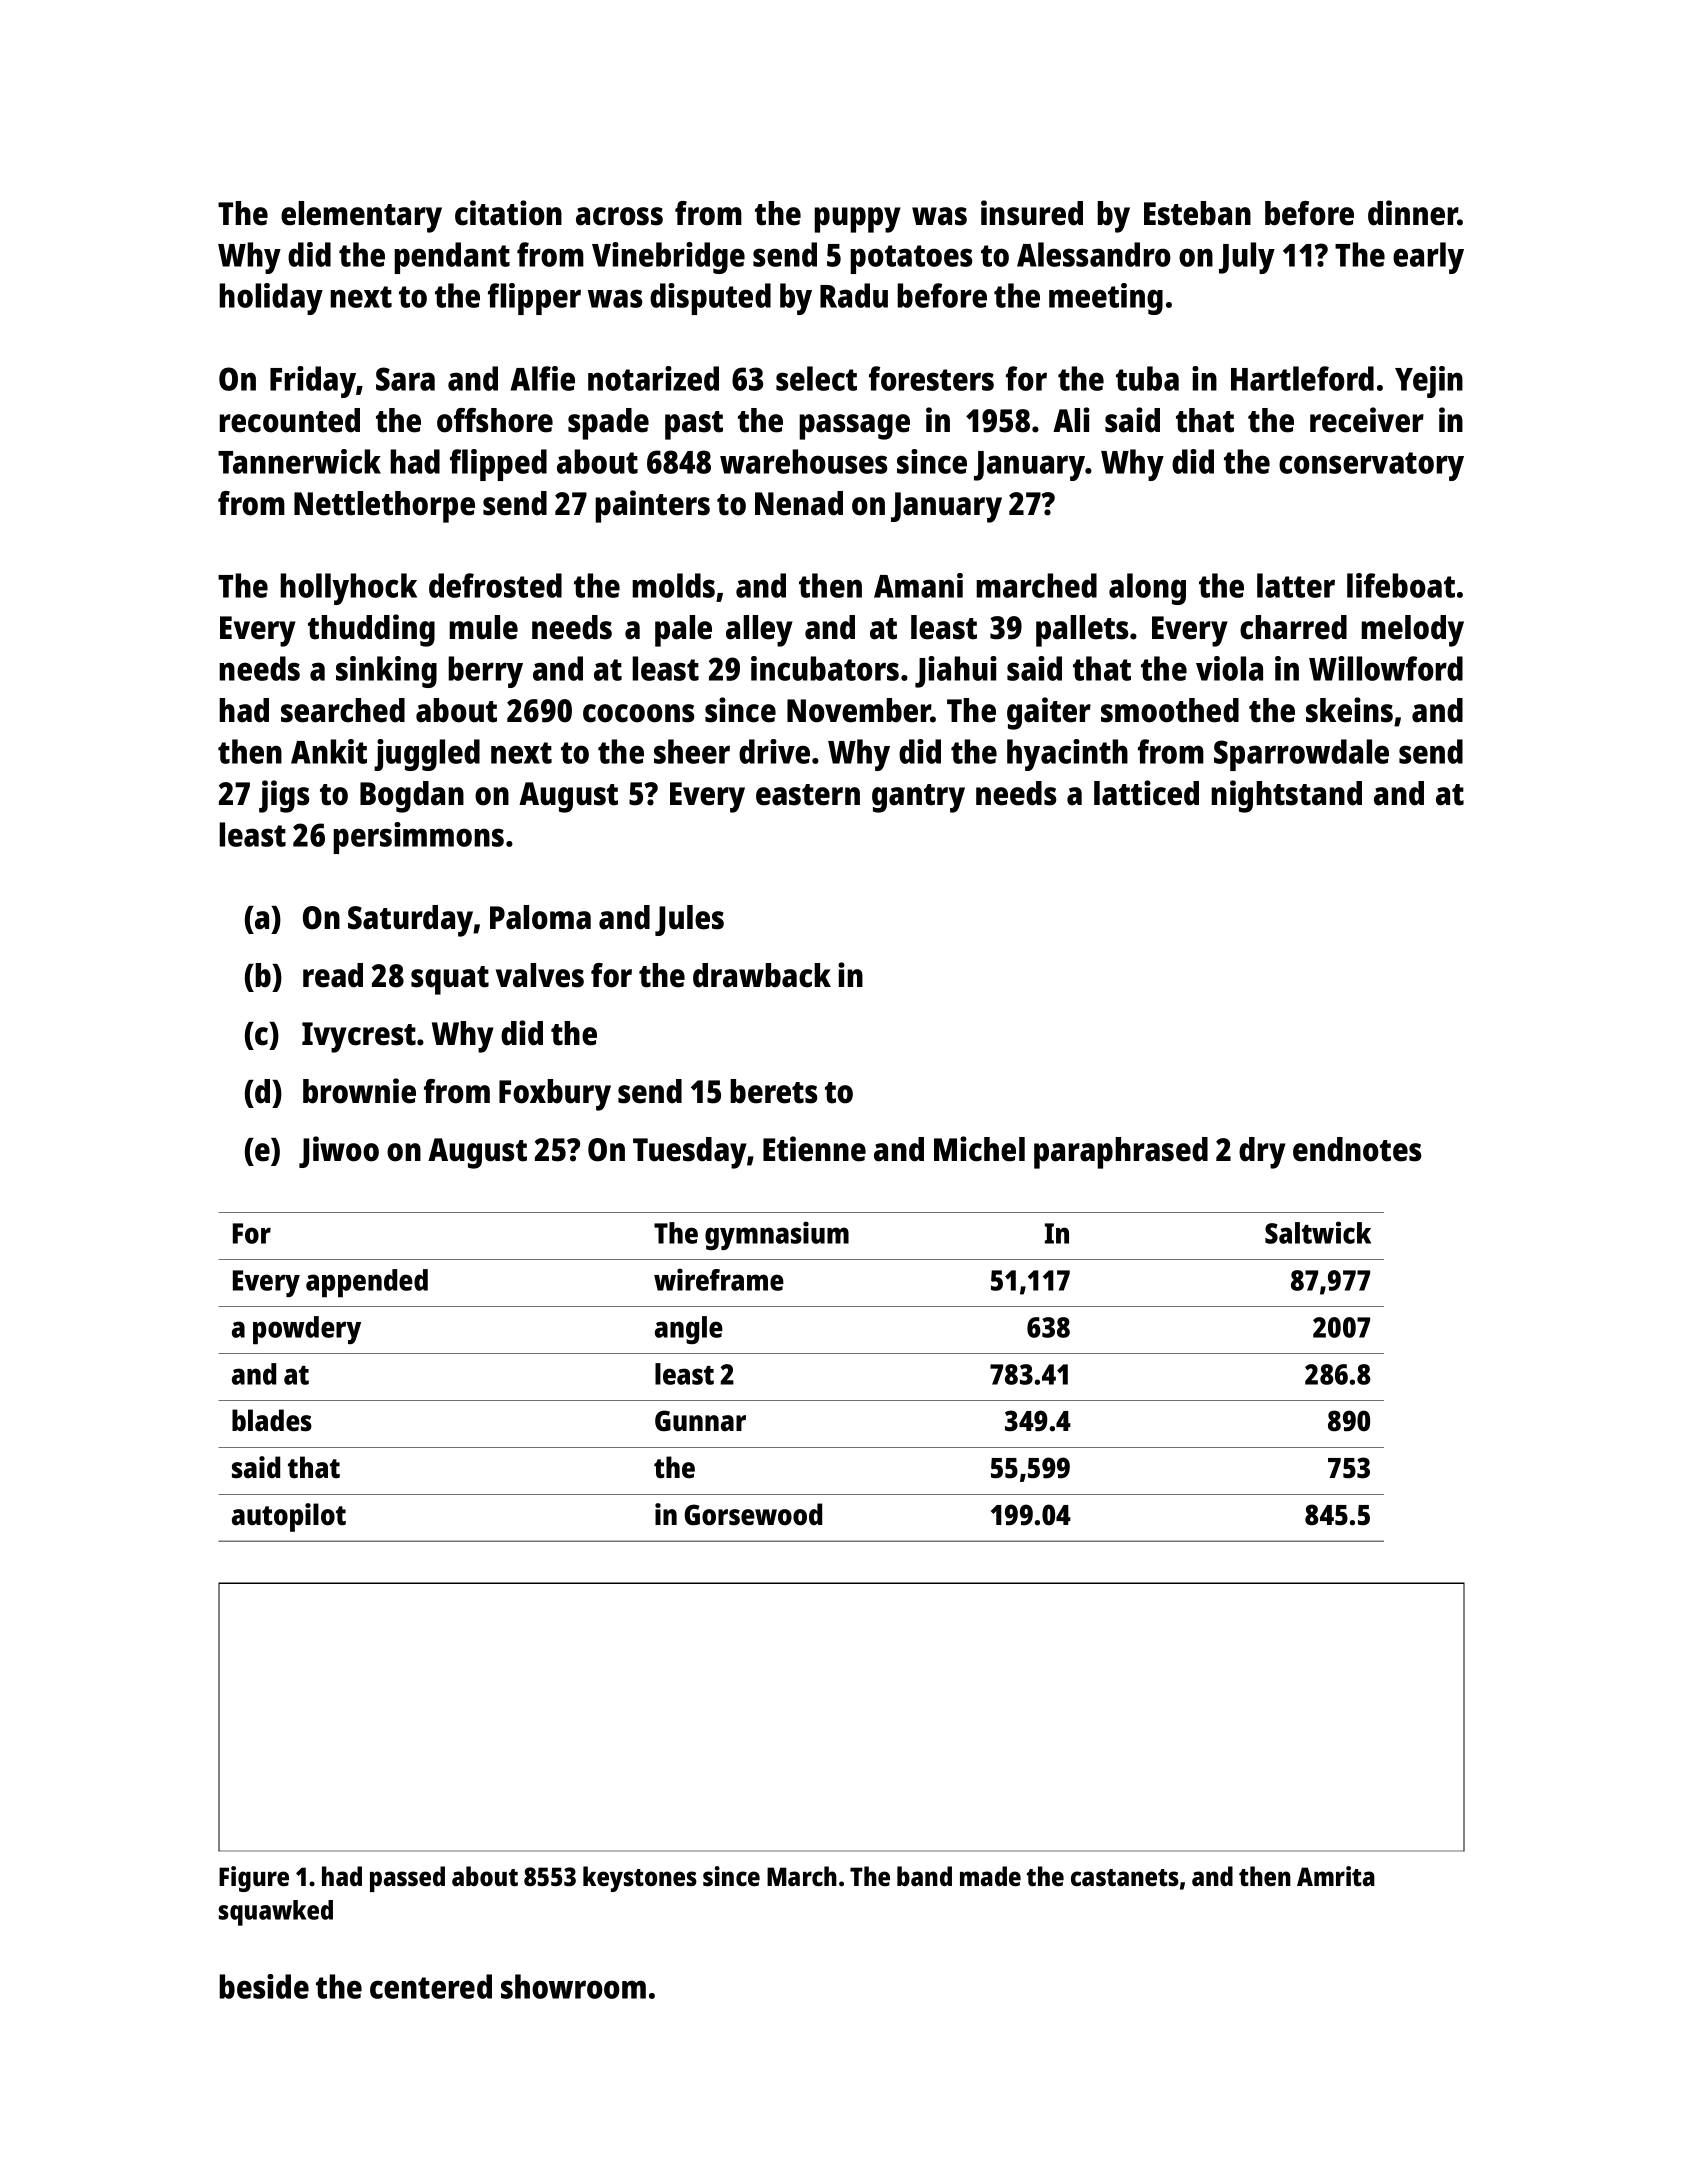  What do you see at coordinates (1318, 1232) in the screenshot?
I see `Saltwick` at bounding box center [1318, 1232].
